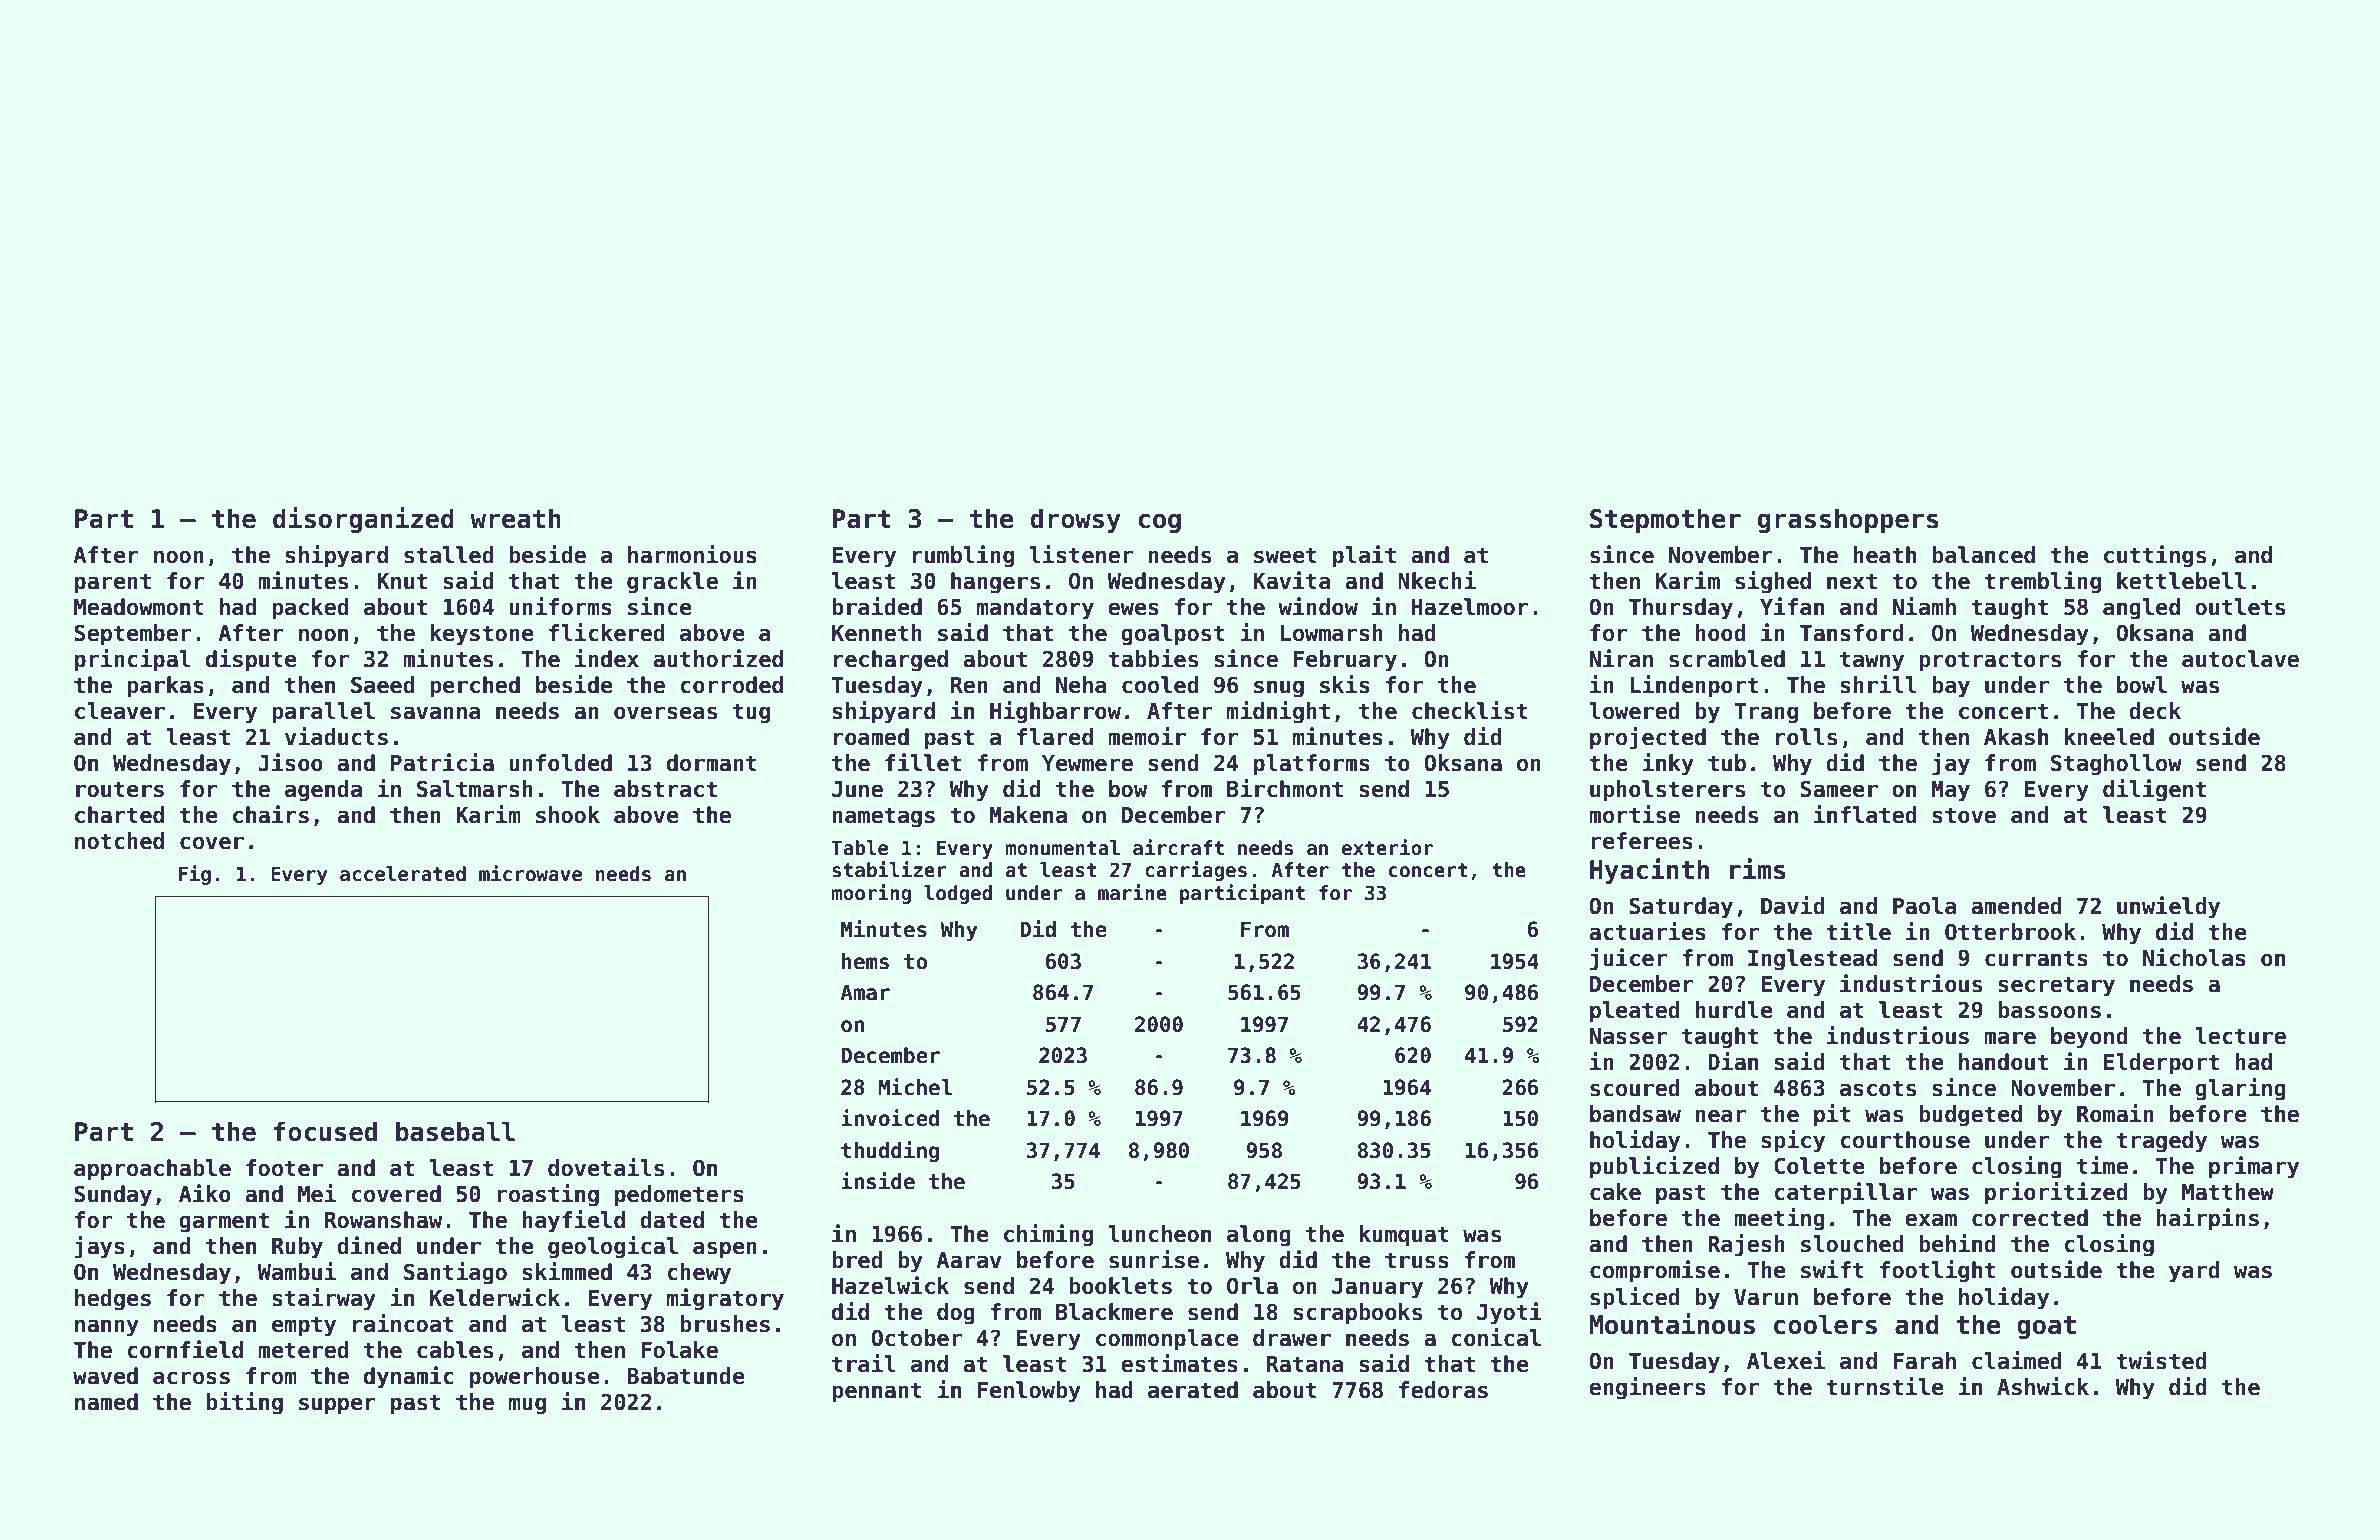 The image size is (2380, 1540). I want to click on Fig, so click(195, 875).
